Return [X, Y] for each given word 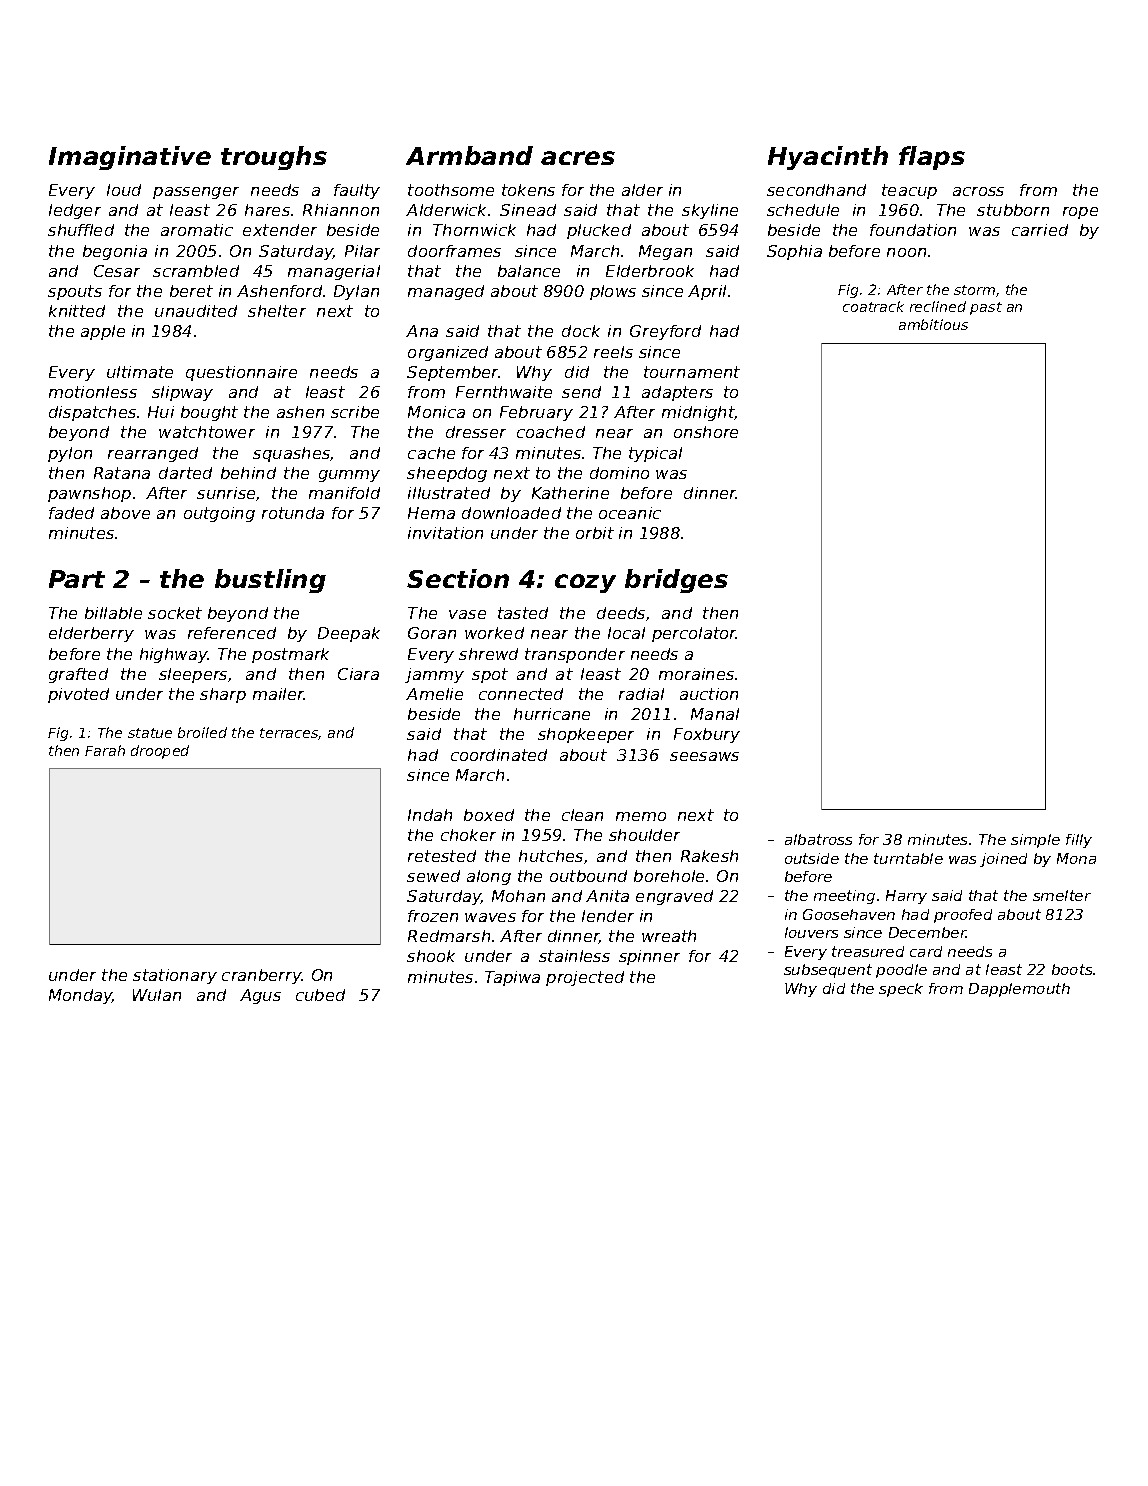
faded [71, 513]
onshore [706, 432]
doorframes [454, 251]
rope [1080, 213]
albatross [818, 839]
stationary [175, 976]
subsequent [828, 971]
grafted [78, 675]
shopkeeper [586, 735]
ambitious [933, 324]
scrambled [196, 271]
